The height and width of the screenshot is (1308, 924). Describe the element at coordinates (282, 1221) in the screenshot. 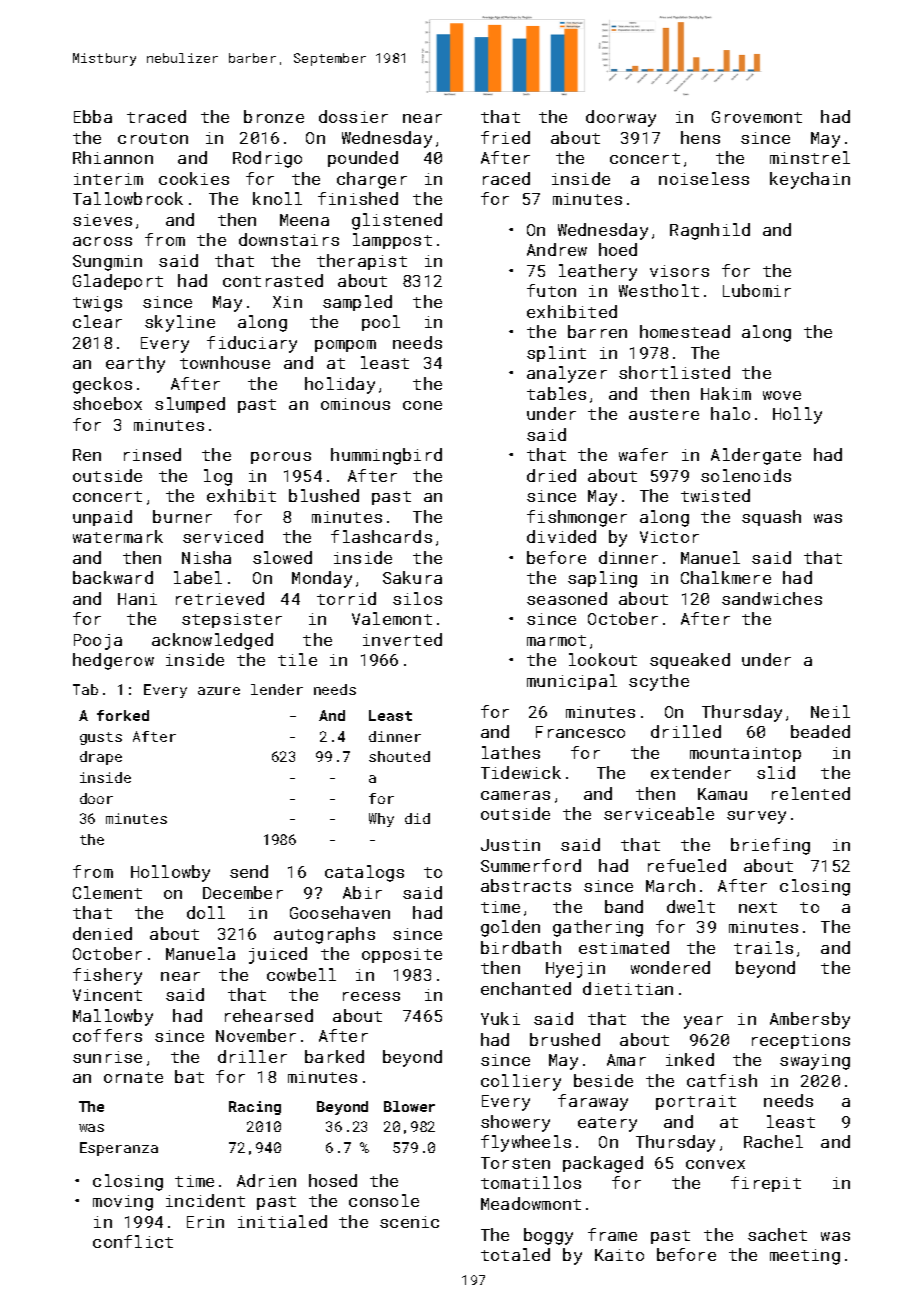

I see `initialed` at that location.
